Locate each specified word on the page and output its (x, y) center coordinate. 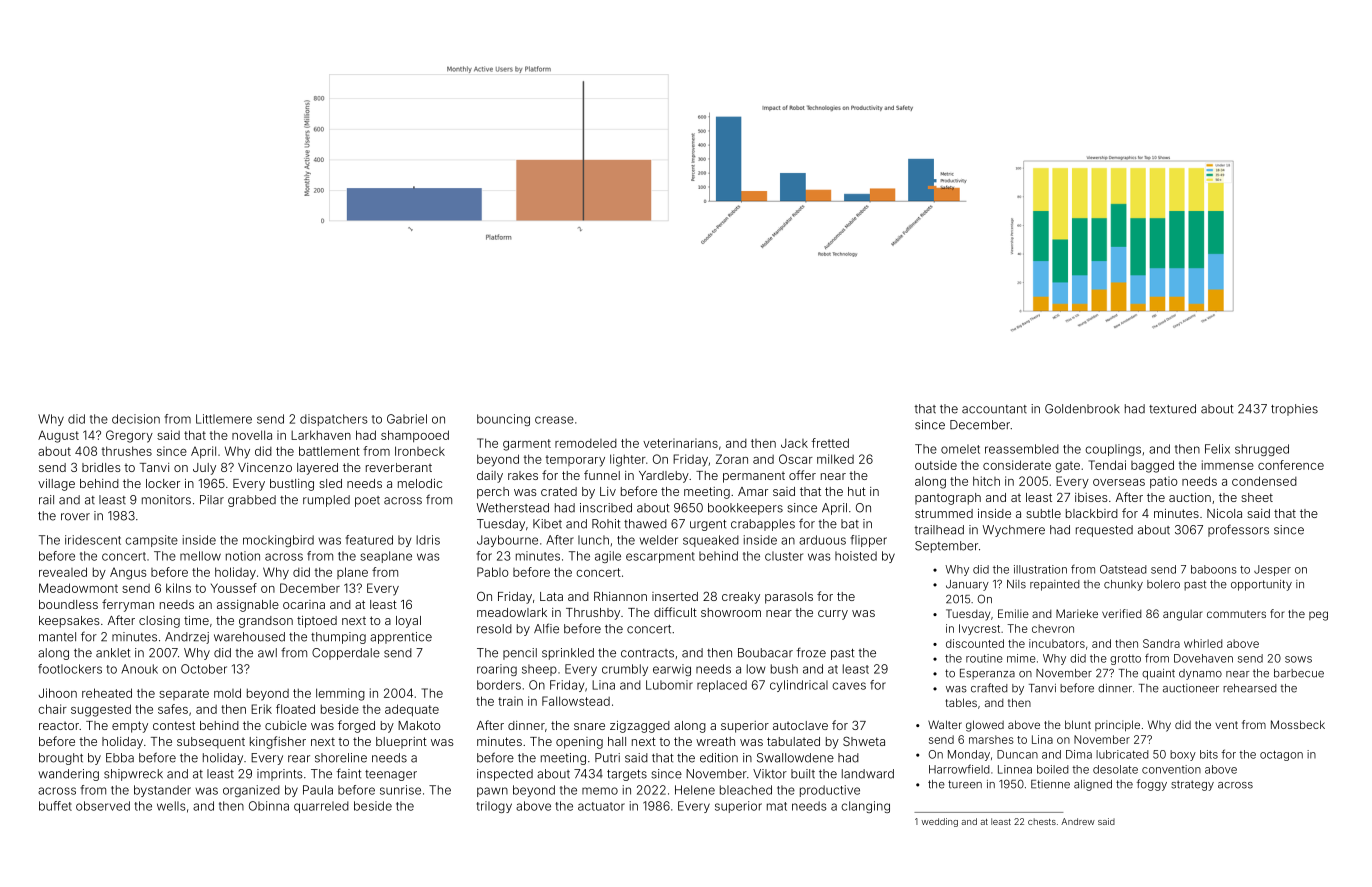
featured (369, 540)
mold (227, 693)
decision (136, 419)
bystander (162, 791)
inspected (505, 775)
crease (554, 420)
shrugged (1262, 450)
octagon (1281, 755)
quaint (1158, 674)
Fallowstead (576, 701)
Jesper (1272, 570)
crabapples (763, 525)
